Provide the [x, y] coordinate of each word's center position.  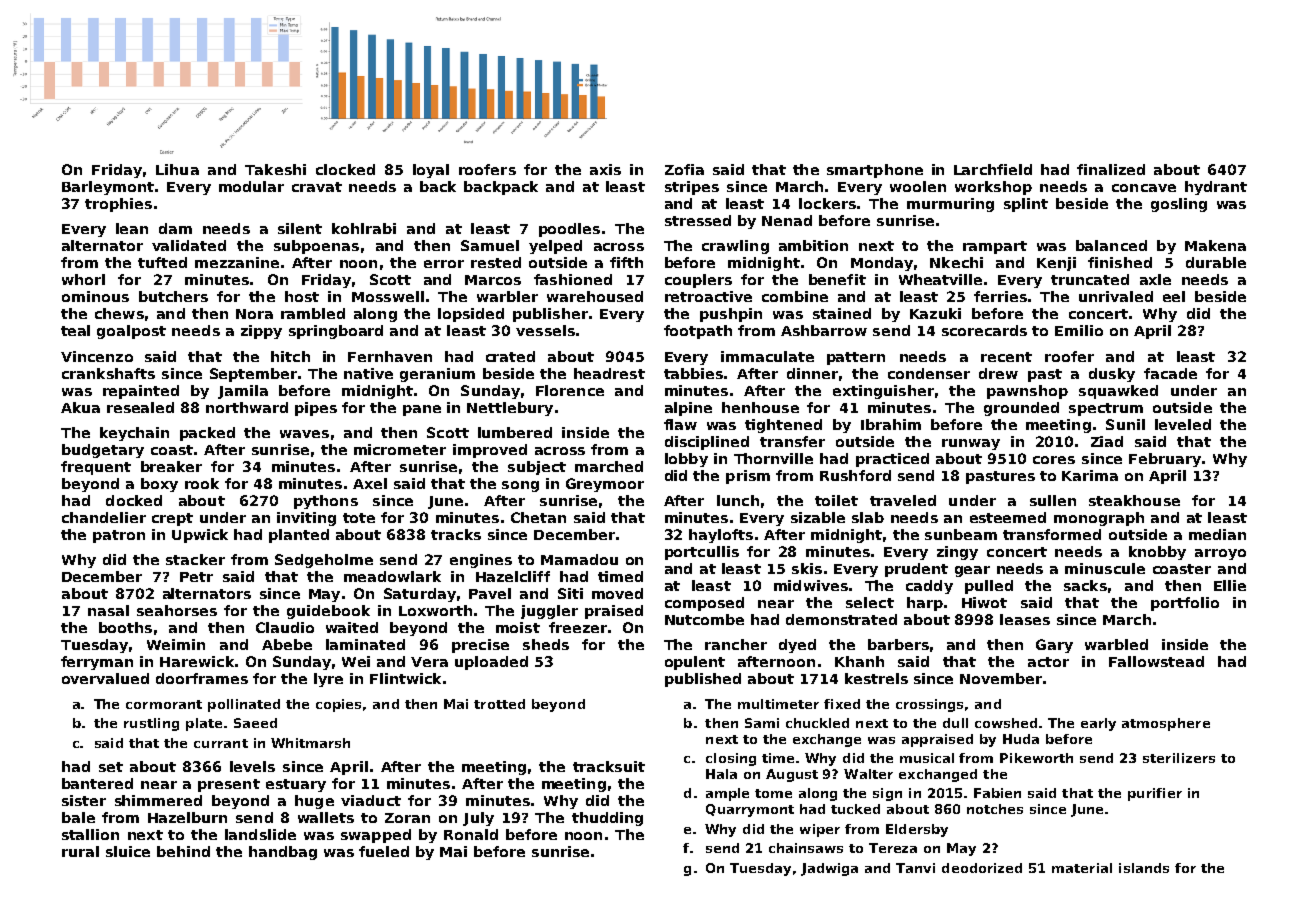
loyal [431, 171]
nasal [108, 610]
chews [119, 313]
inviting [306, 519]
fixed [842, 704]
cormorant [164, 704]
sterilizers [1179, 758]
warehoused [595, 296]
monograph [1099, 519]
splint [1026, 205]
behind [183, 851]
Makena [1215, 245]
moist [518, 627]
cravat [317, 187]
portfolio [1185, 604]
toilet [836, 500]
